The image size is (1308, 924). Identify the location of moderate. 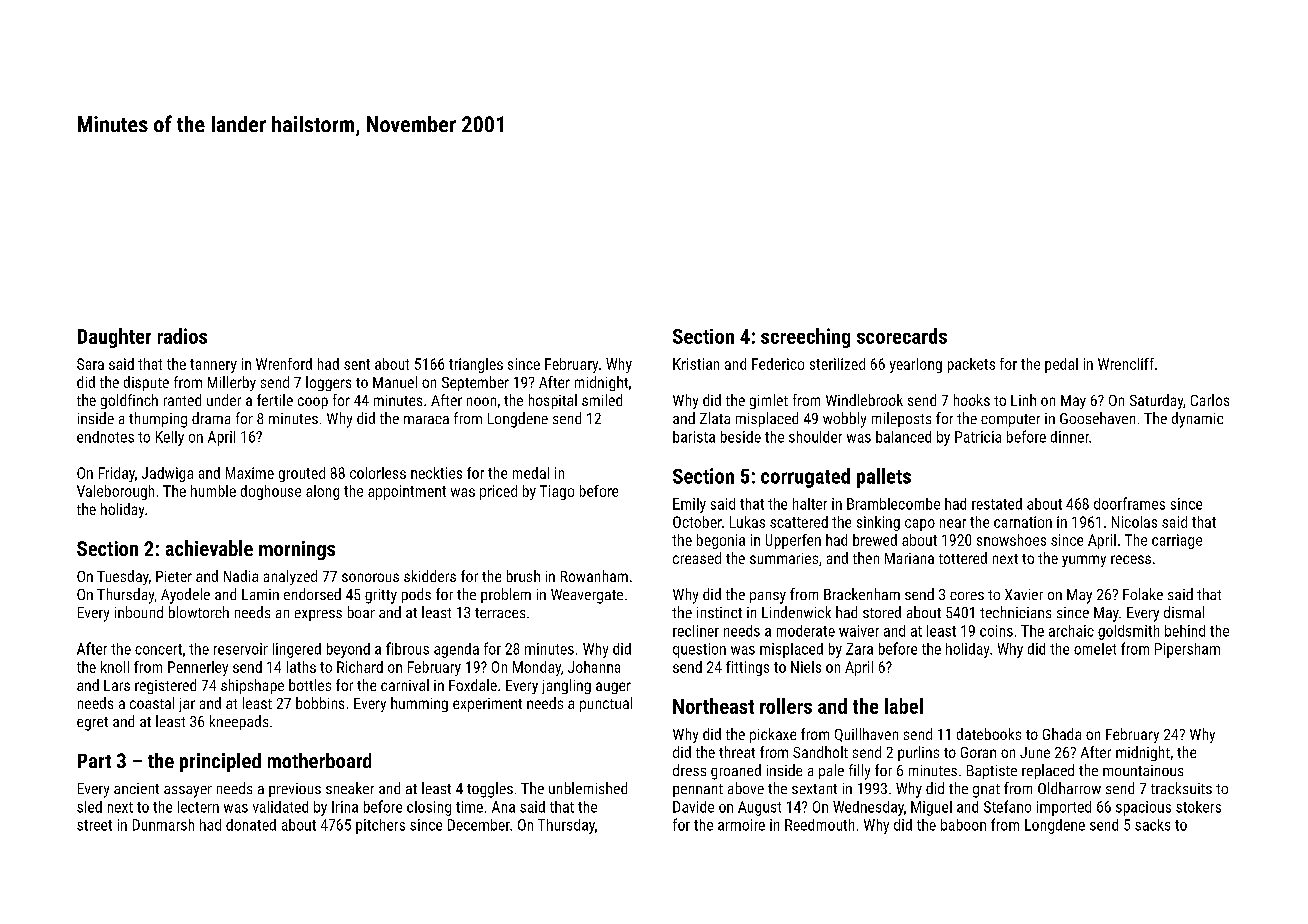
(806, 631).
